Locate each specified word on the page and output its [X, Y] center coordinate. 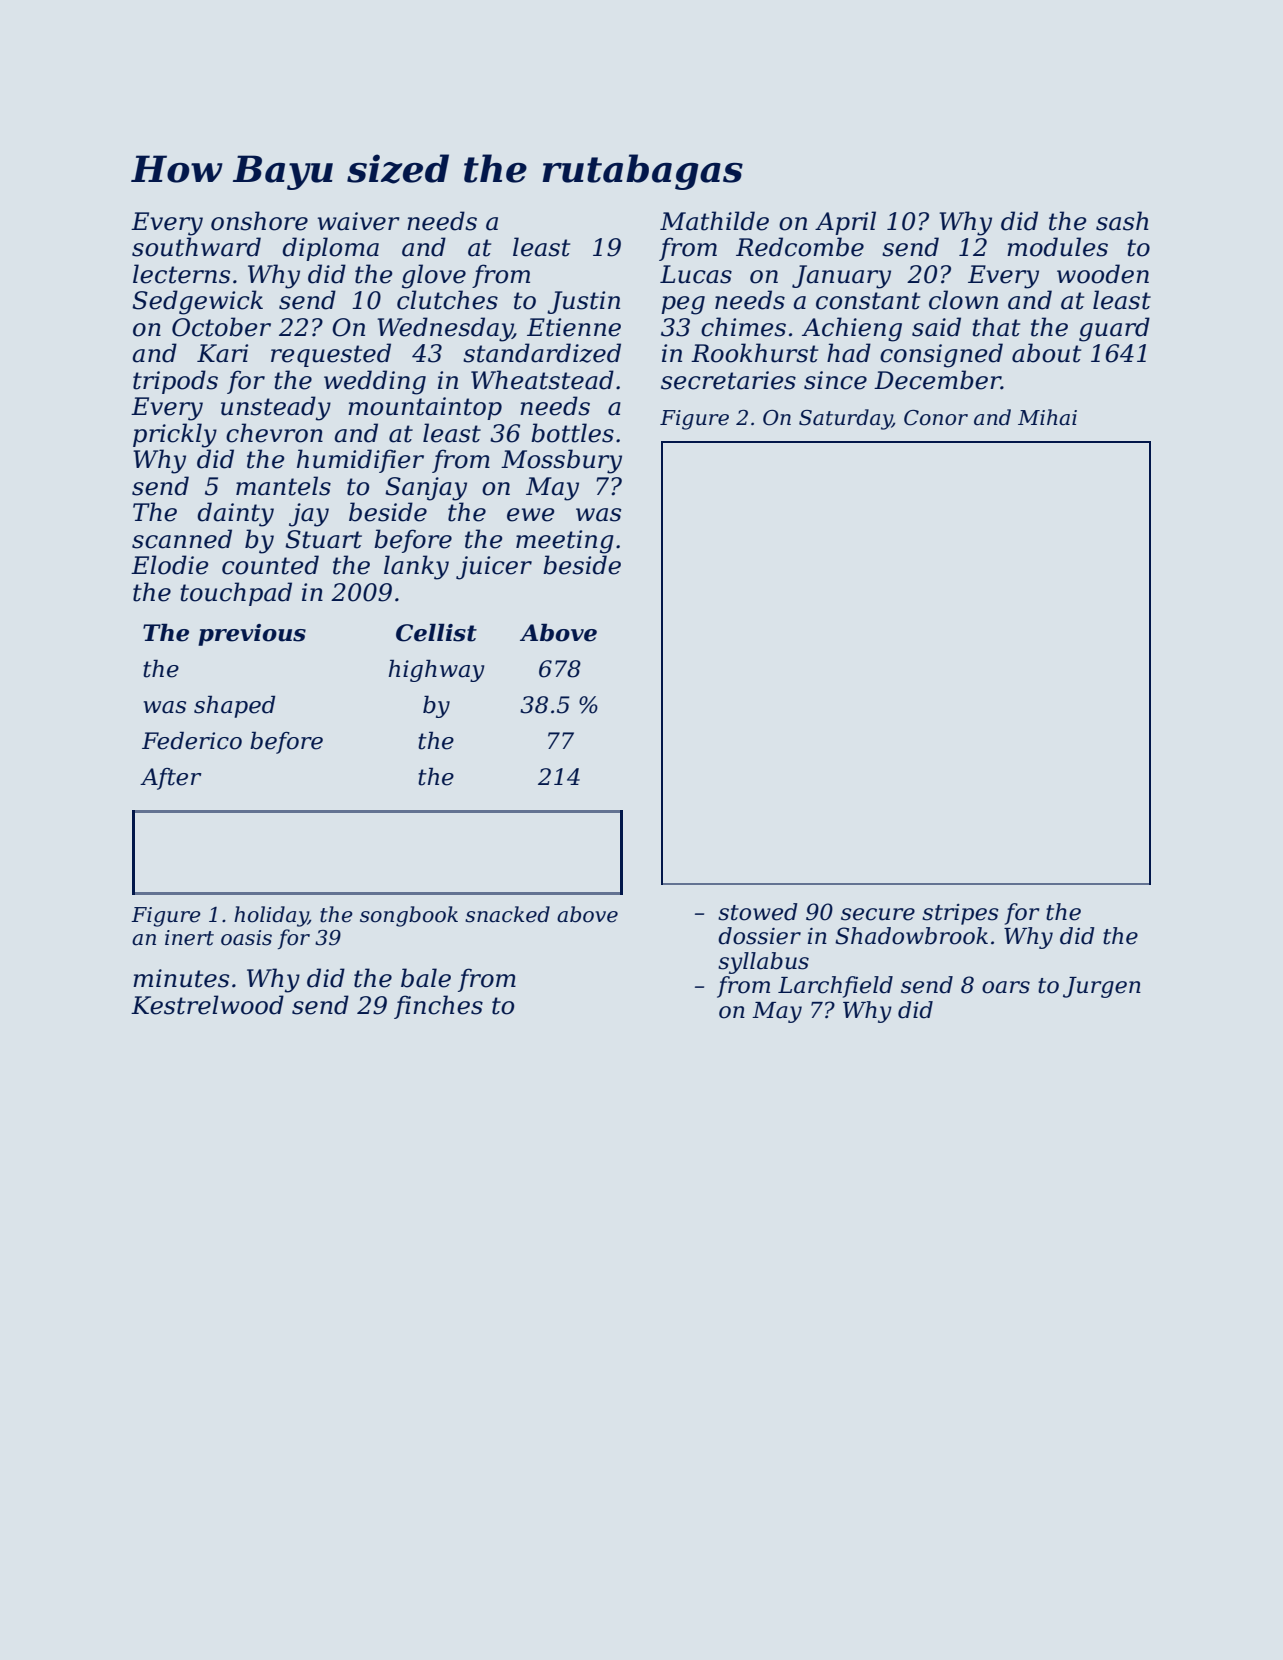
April [845, 223]
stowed [758, 912]
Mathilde [714, 221]
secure [878, 914]
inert [189, 938]
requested [331, 355]
